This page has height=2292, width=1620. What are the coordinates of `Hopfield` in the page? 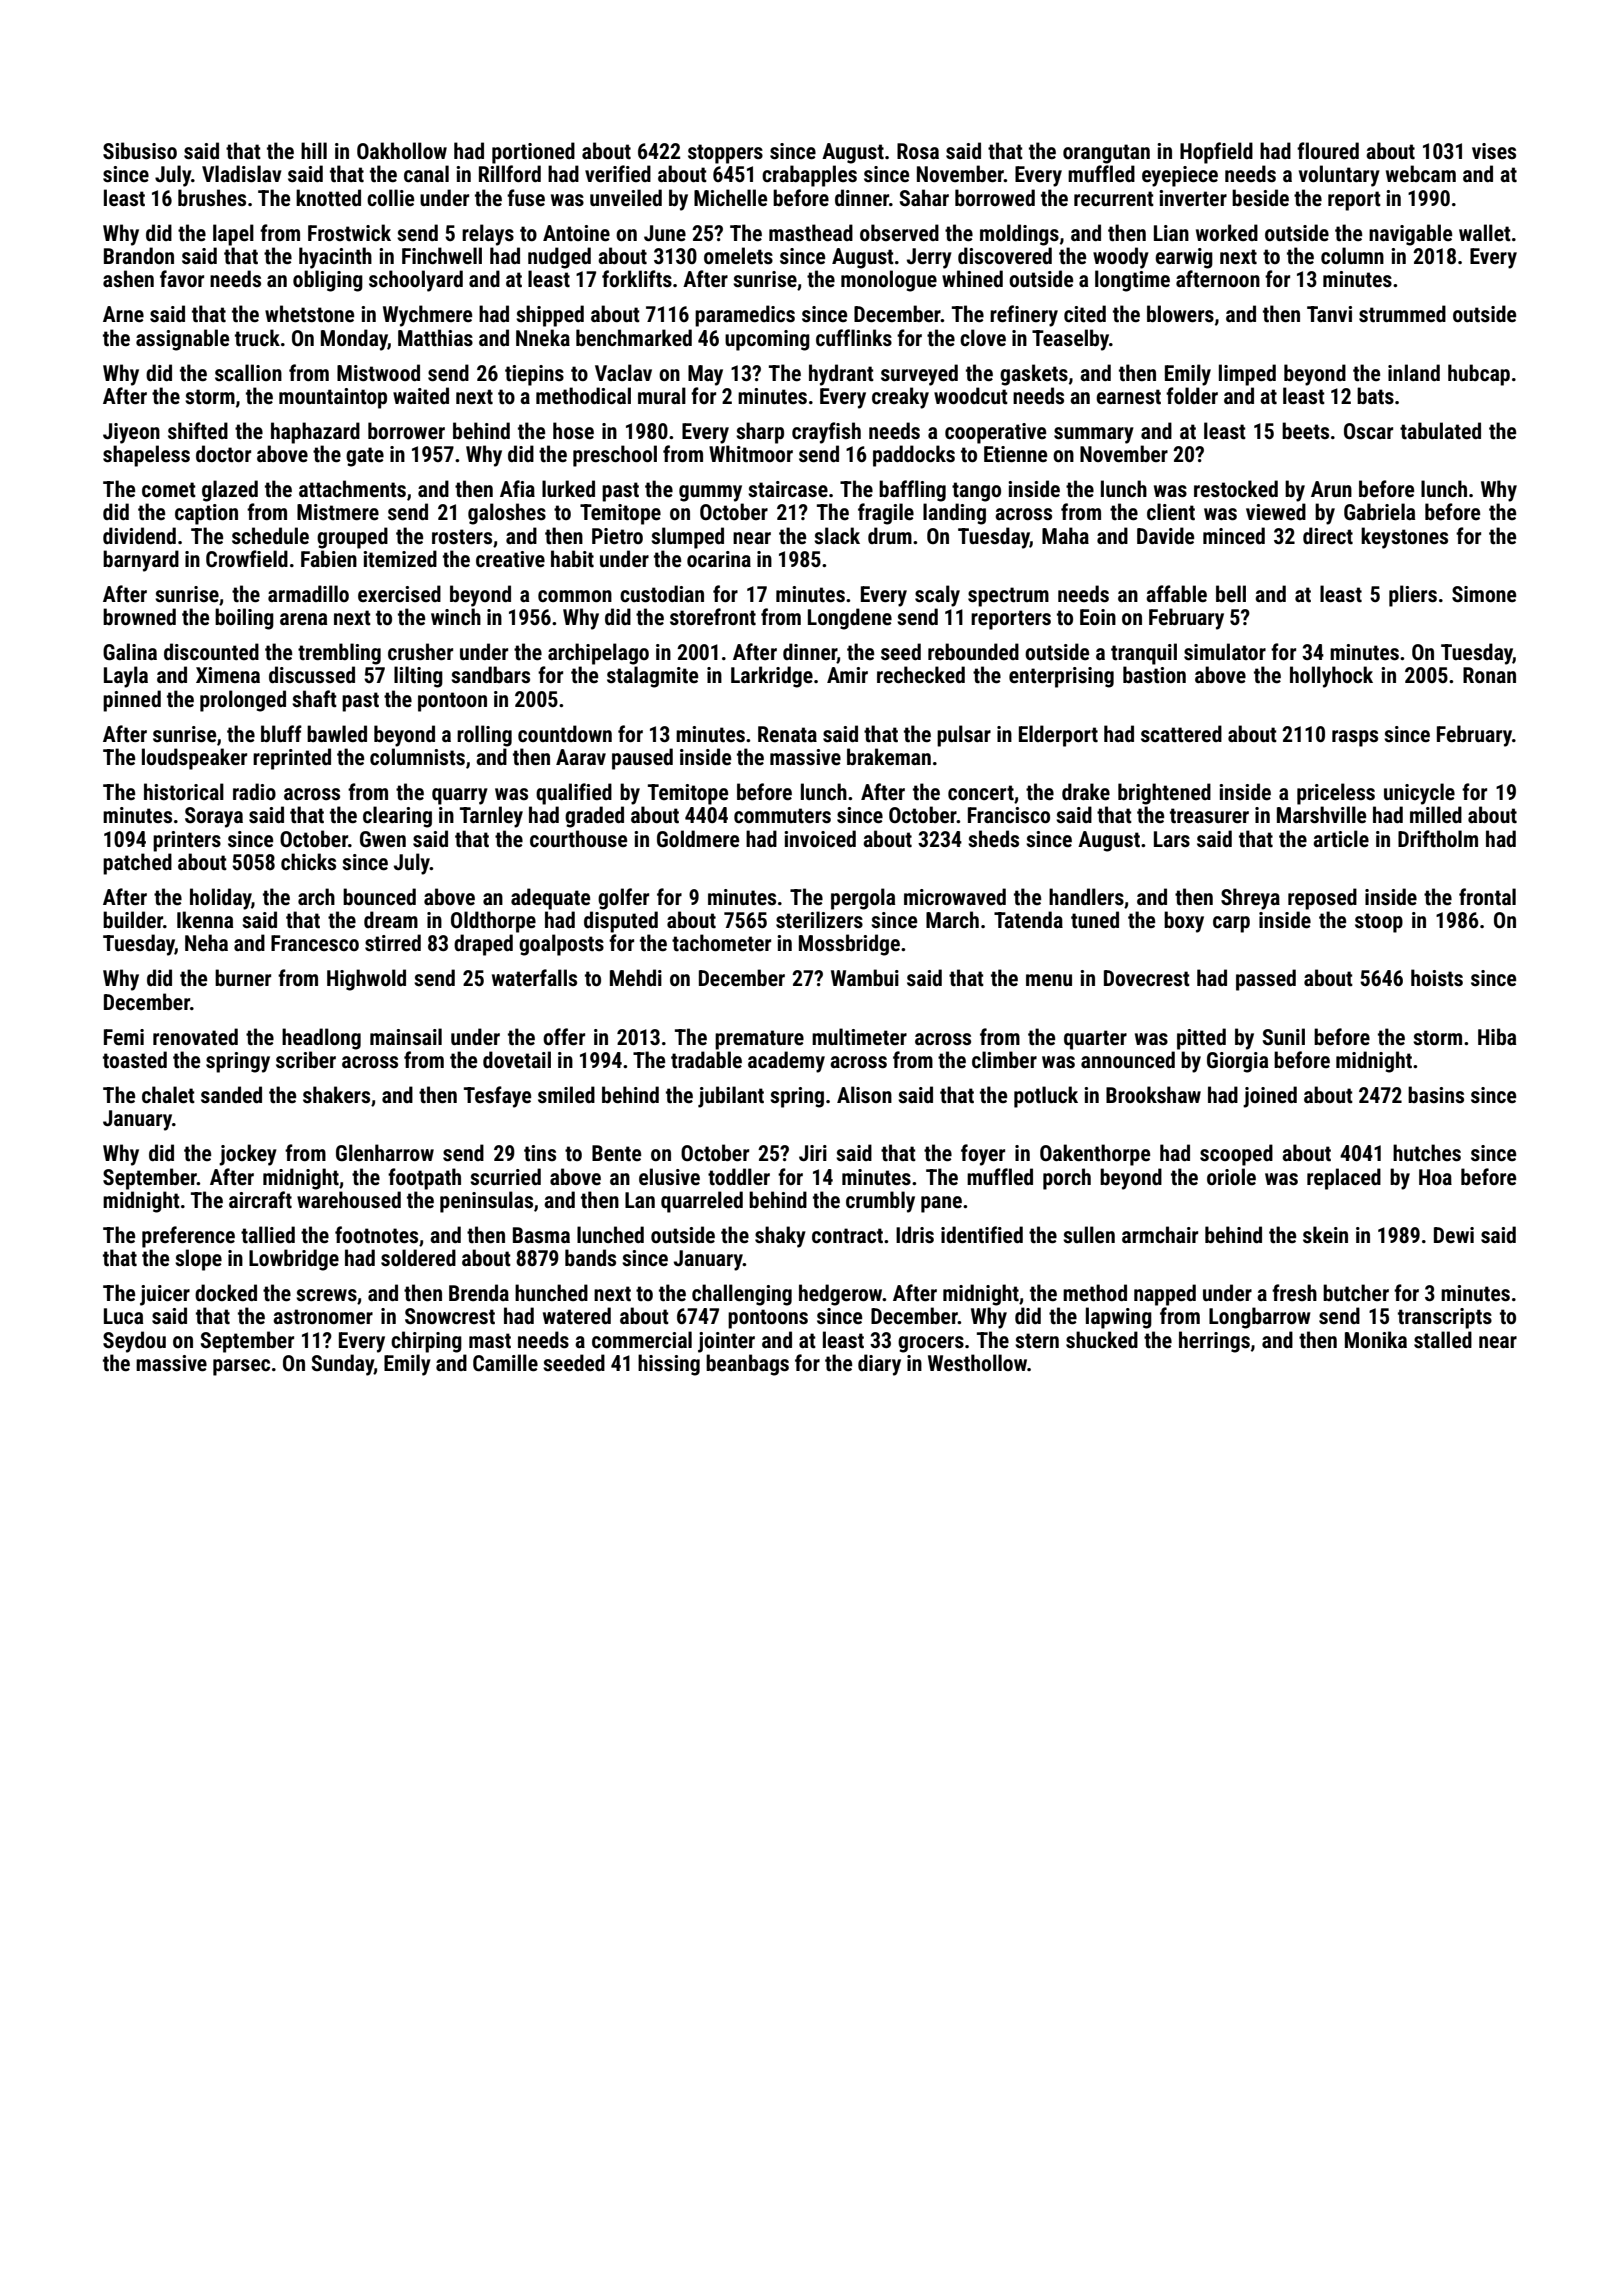 It's located at (1216, 153).
